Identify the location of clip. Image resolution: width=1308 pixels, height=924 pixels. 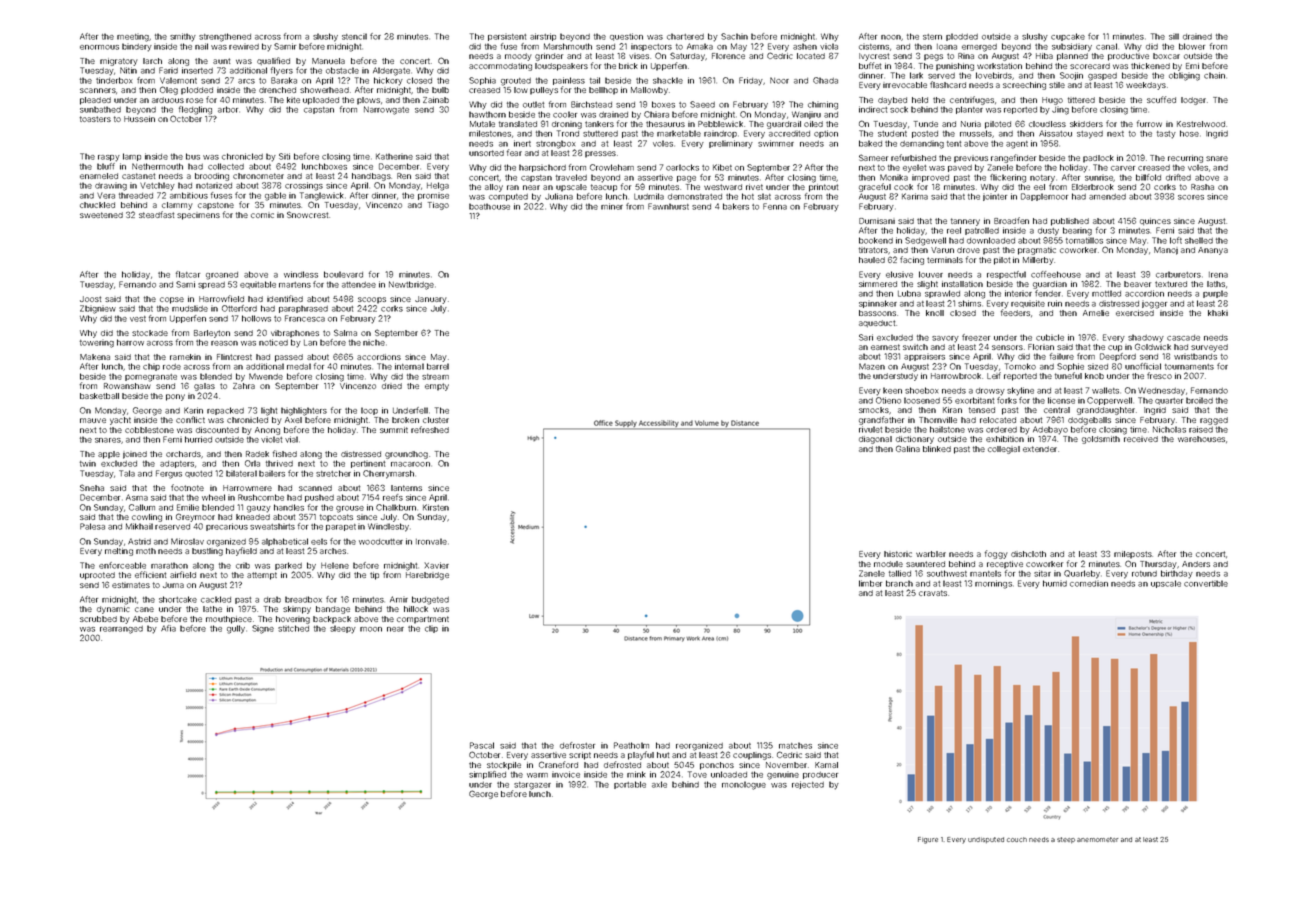
(431, 629).
